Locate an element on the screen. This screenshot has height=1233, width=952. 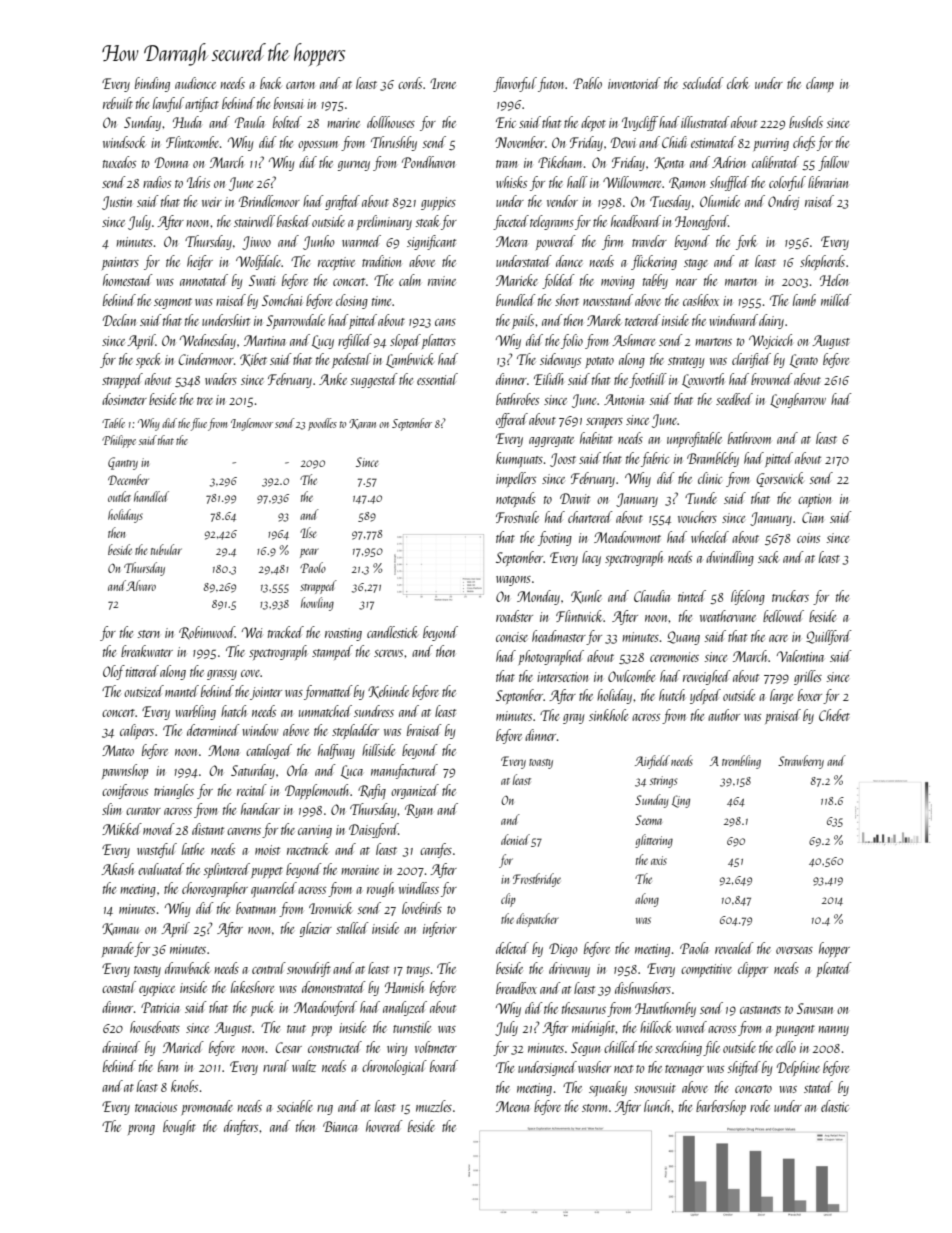
prong is located at coordinates (141, 1130).
